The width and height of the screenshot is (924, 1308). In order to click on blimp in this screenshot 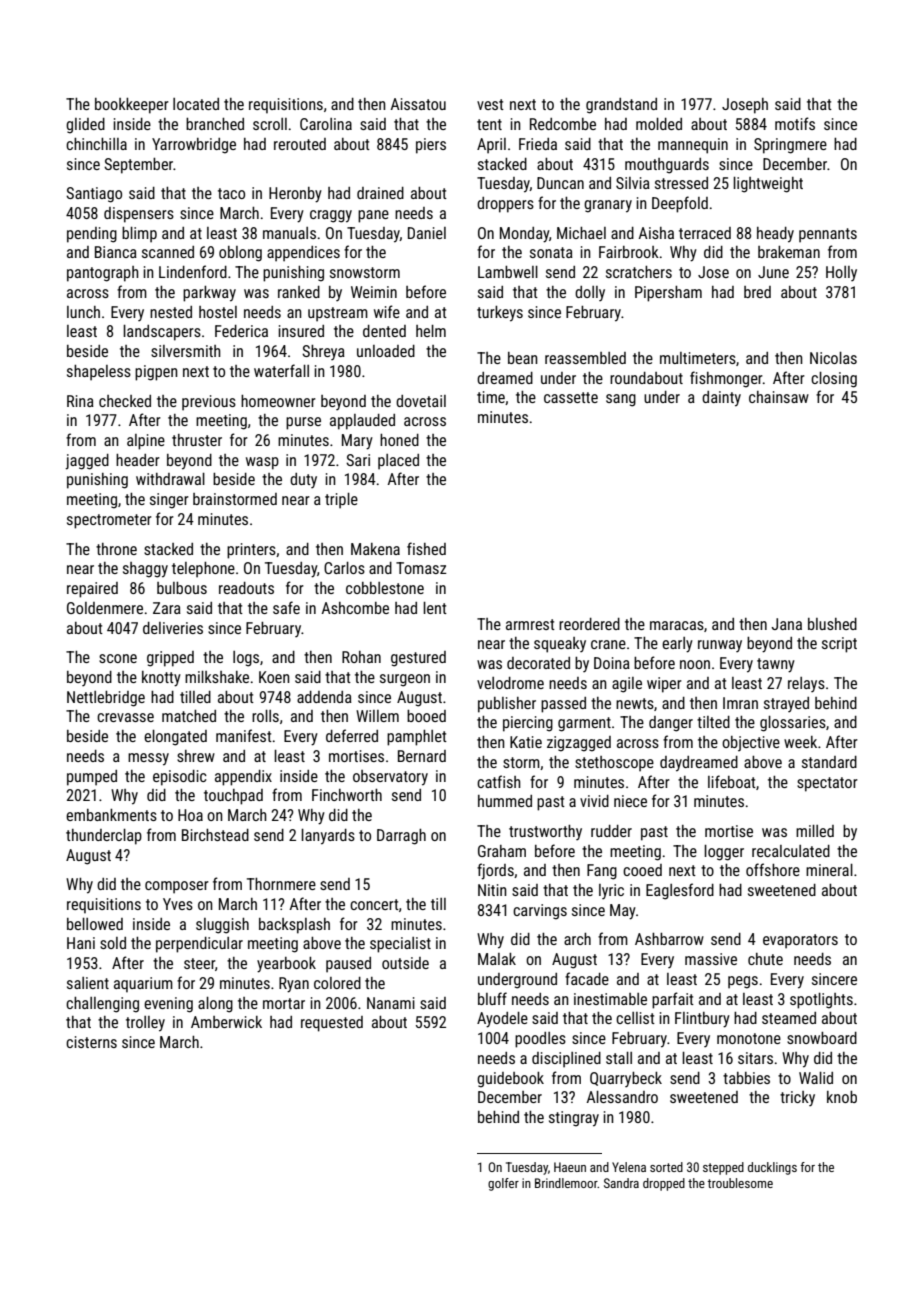, I will do `click(139, 235)`.
